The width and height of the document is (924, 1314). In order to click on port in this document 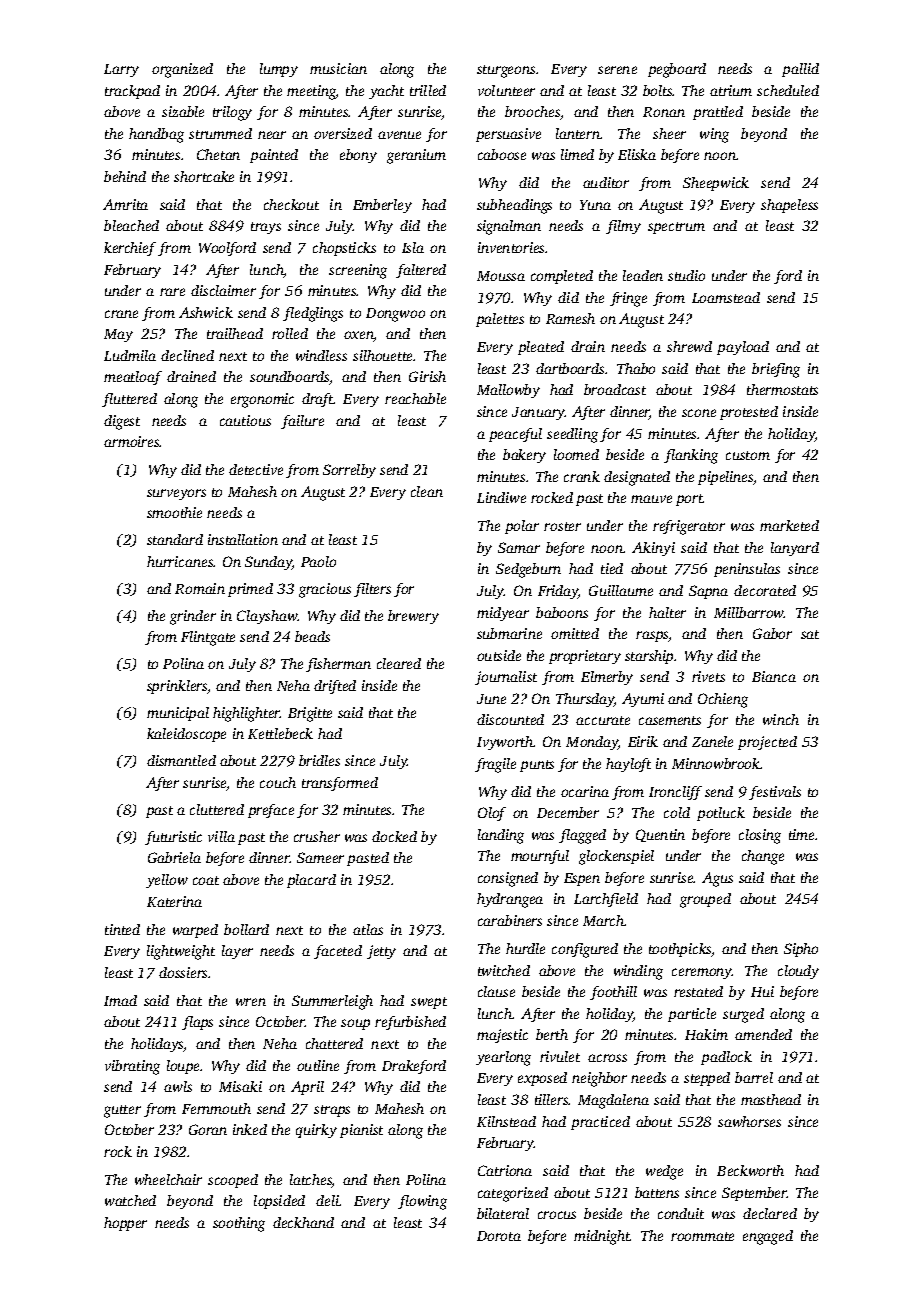, I will do `click(690, 500)`.
